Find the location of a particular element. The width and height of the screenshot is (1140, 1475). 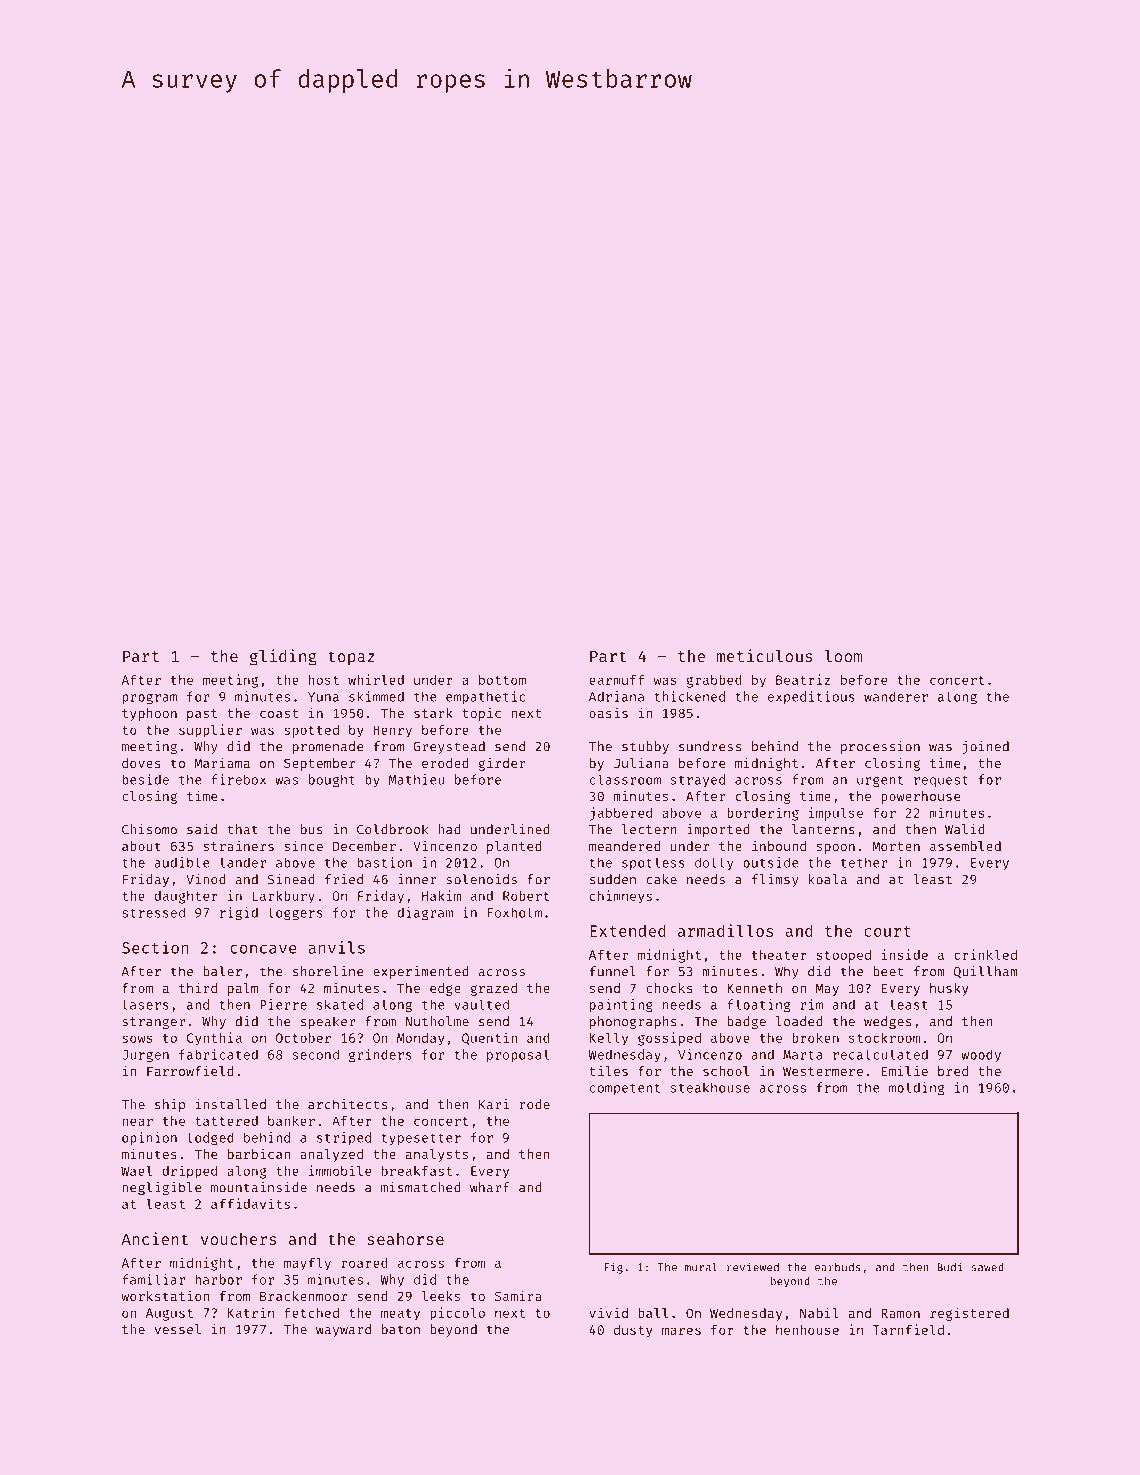

program is located at coordinates (149, 699).
